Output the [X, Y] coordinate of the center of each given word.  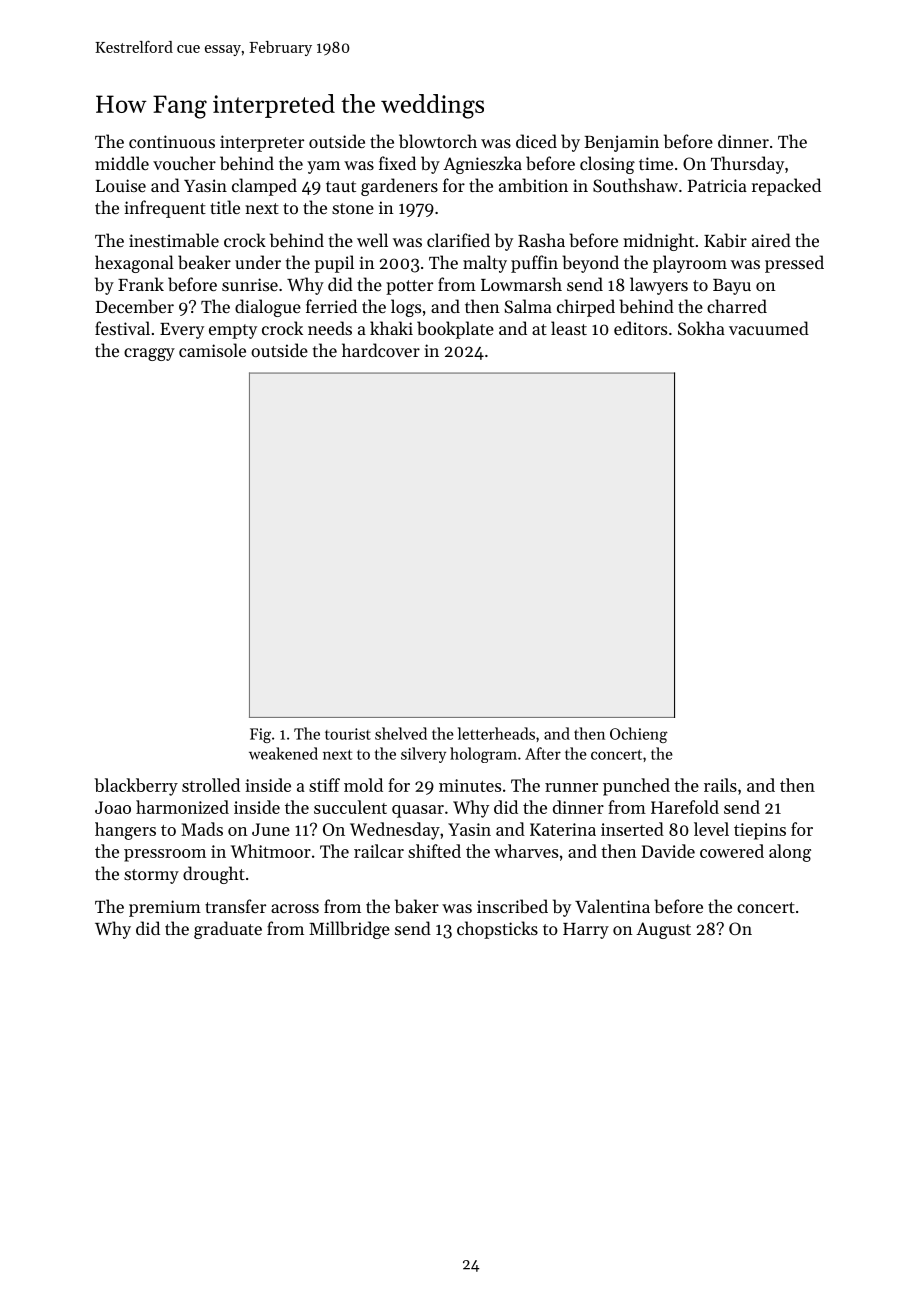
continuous [172, 141]
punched [636, 787]
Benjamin [621, 143]
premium [165, 908]
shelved [401, 733]
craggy [149, 354]
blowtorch [438, 141]
